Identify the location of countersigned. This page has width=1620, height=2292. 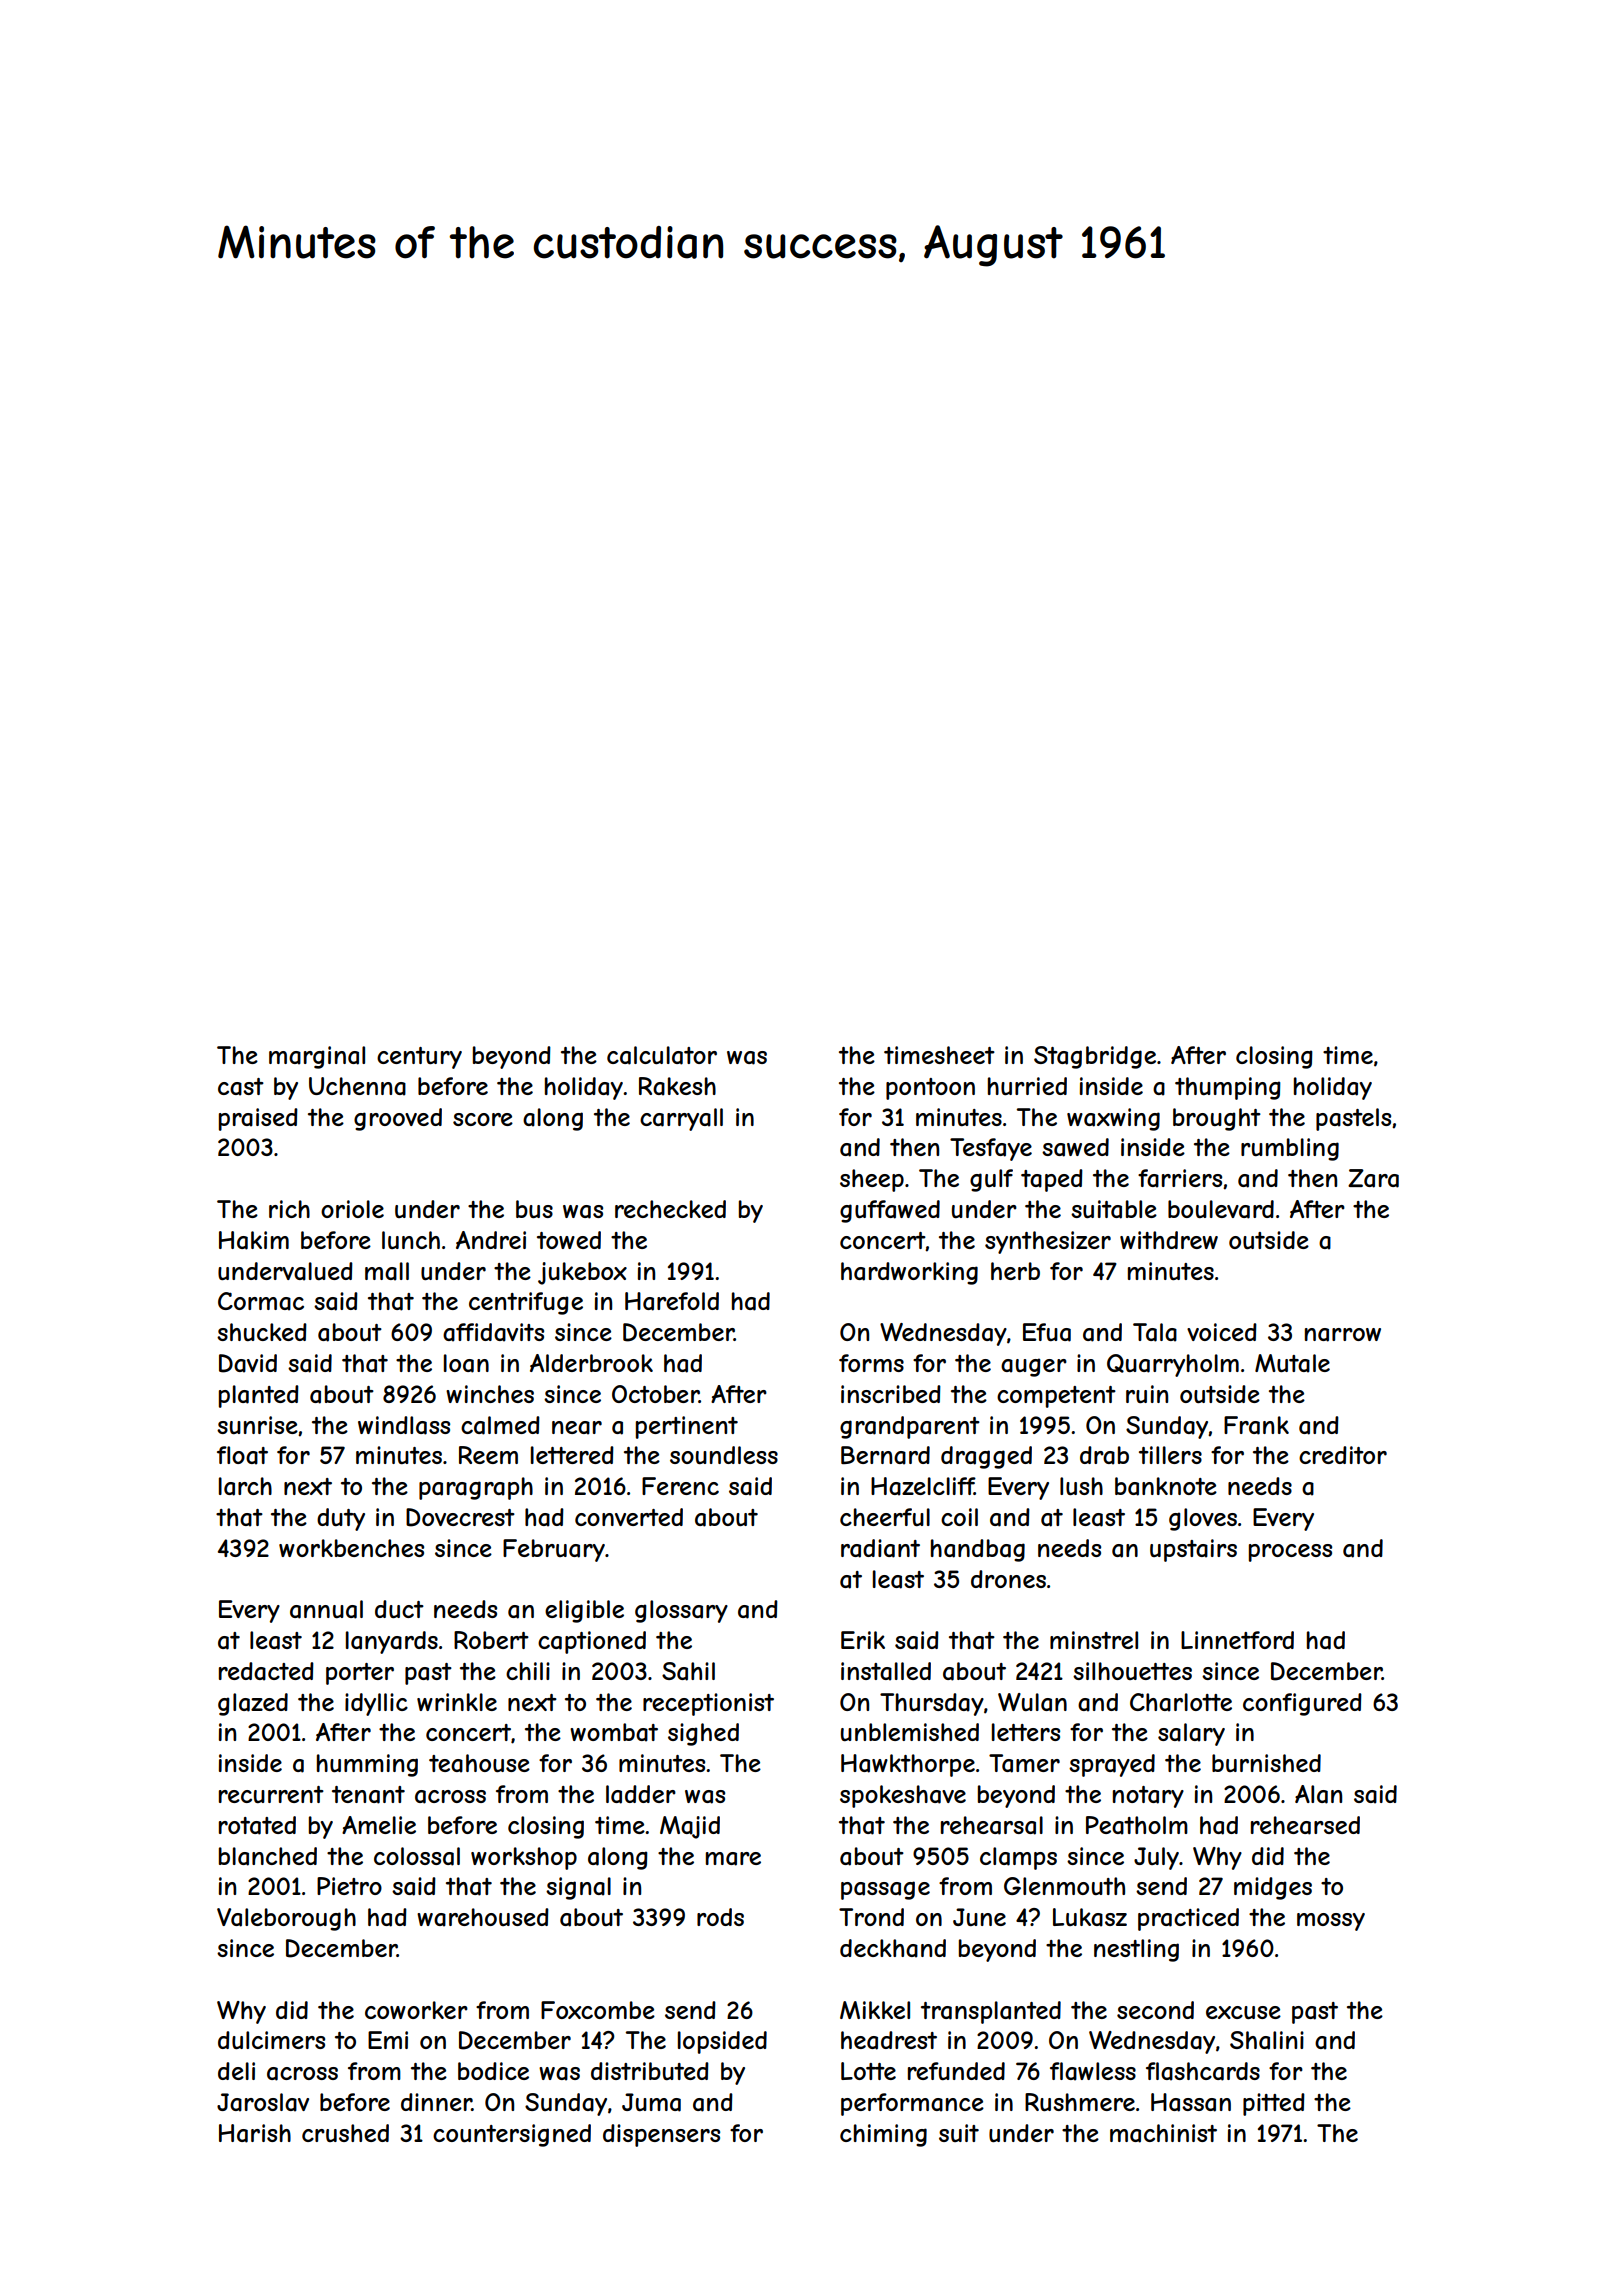
(512, 2135).
